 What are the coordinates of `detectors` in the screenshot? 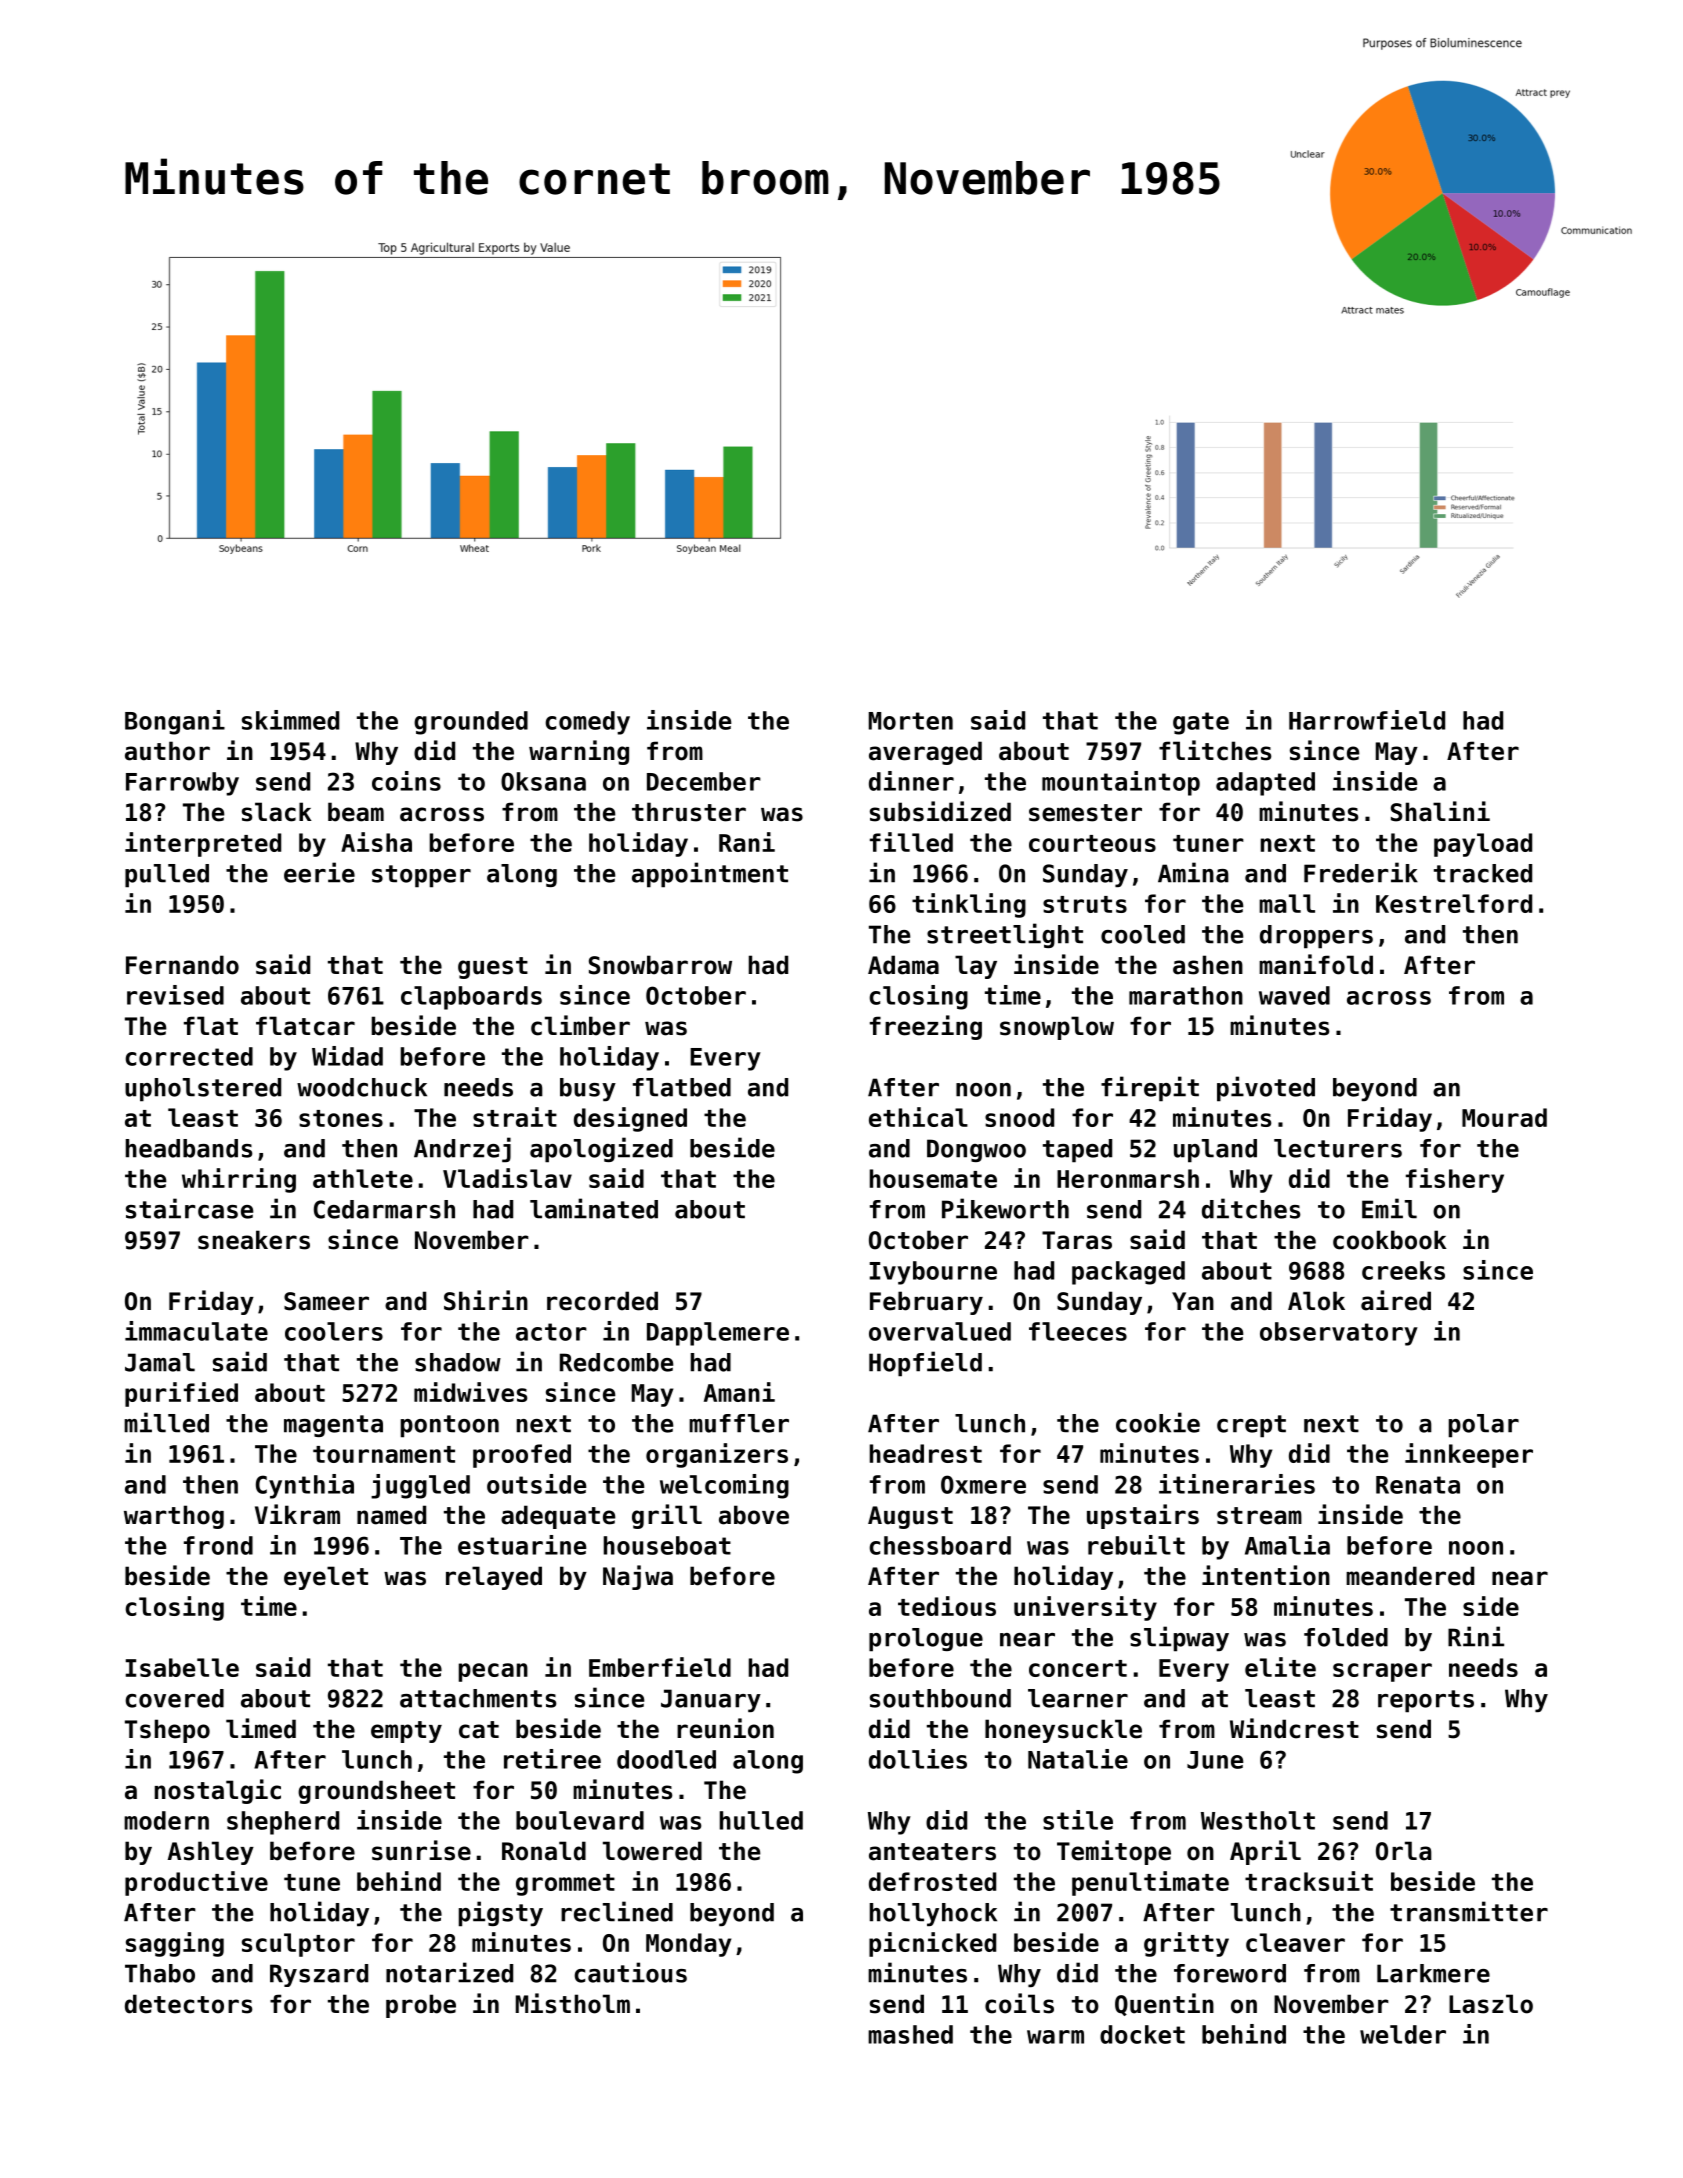 It's located at (189, 2004).
